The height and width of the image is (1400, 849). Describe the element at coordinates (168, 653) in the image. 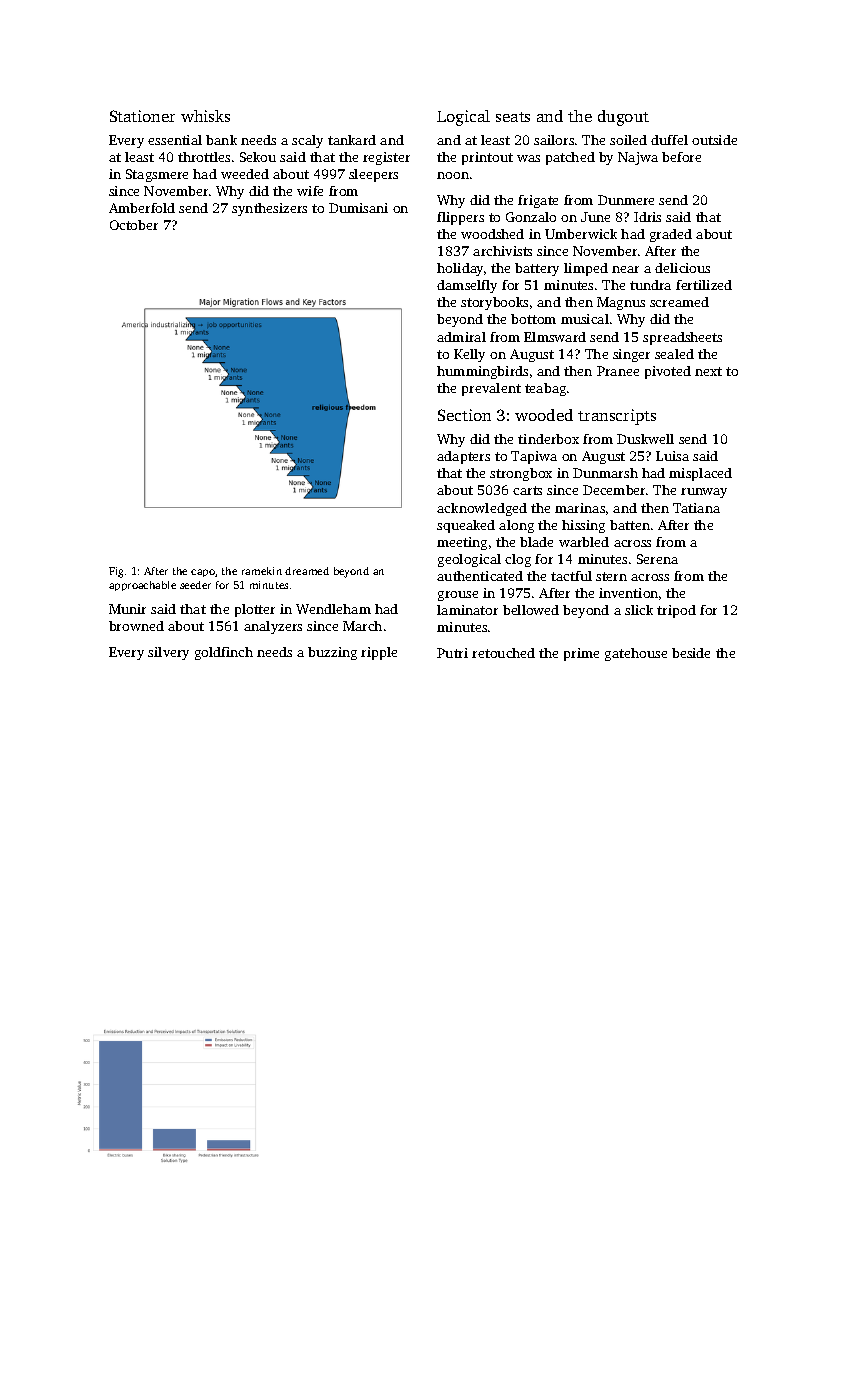

I see `silvery` at that location.
